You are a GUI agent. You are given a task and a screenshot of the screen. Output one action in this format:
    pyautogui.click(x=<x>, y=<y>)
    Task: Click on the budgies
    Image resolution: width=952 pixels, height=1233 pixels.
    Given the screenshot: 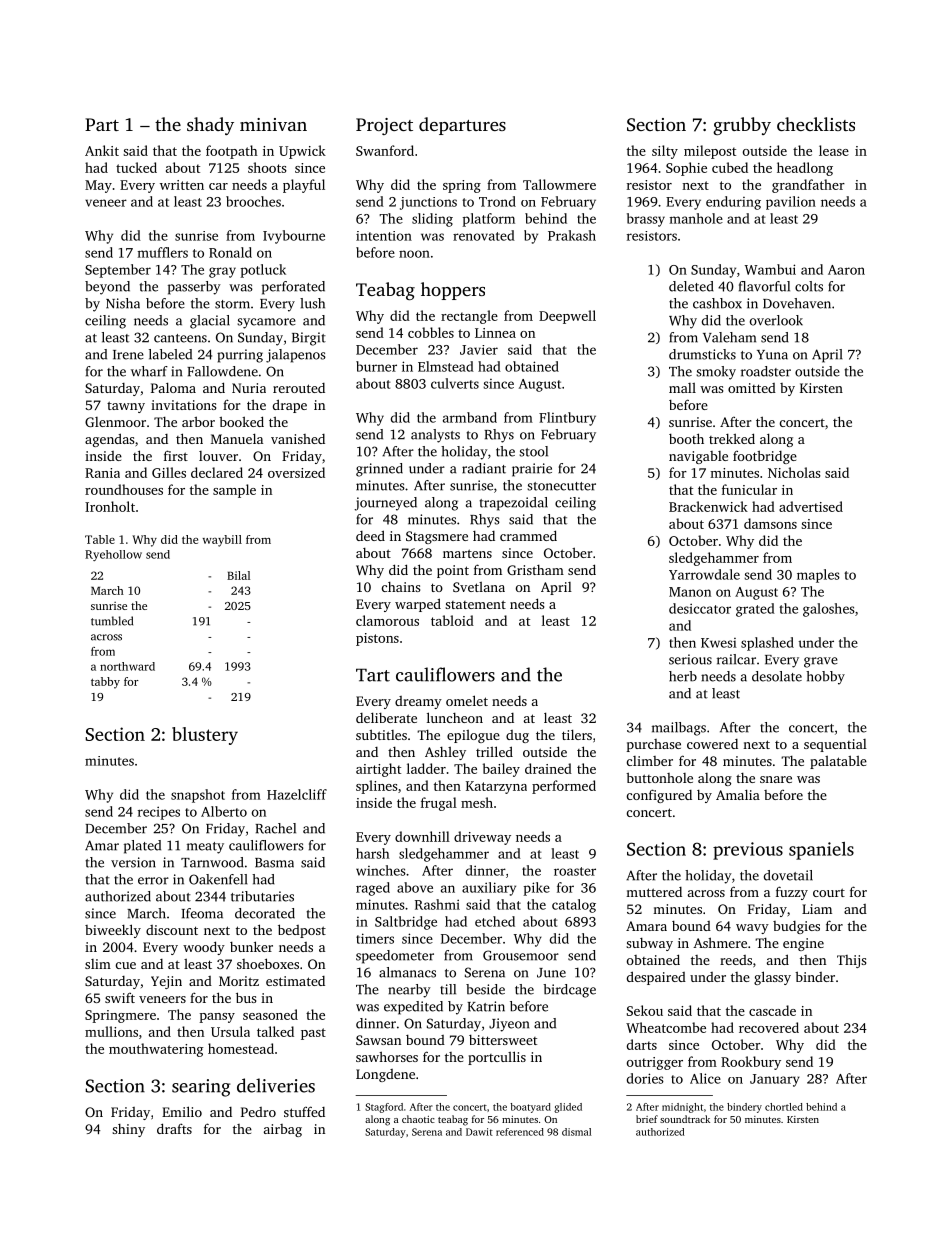 What is the action you would take?
    pyautogui.click(x=796, y=927)
